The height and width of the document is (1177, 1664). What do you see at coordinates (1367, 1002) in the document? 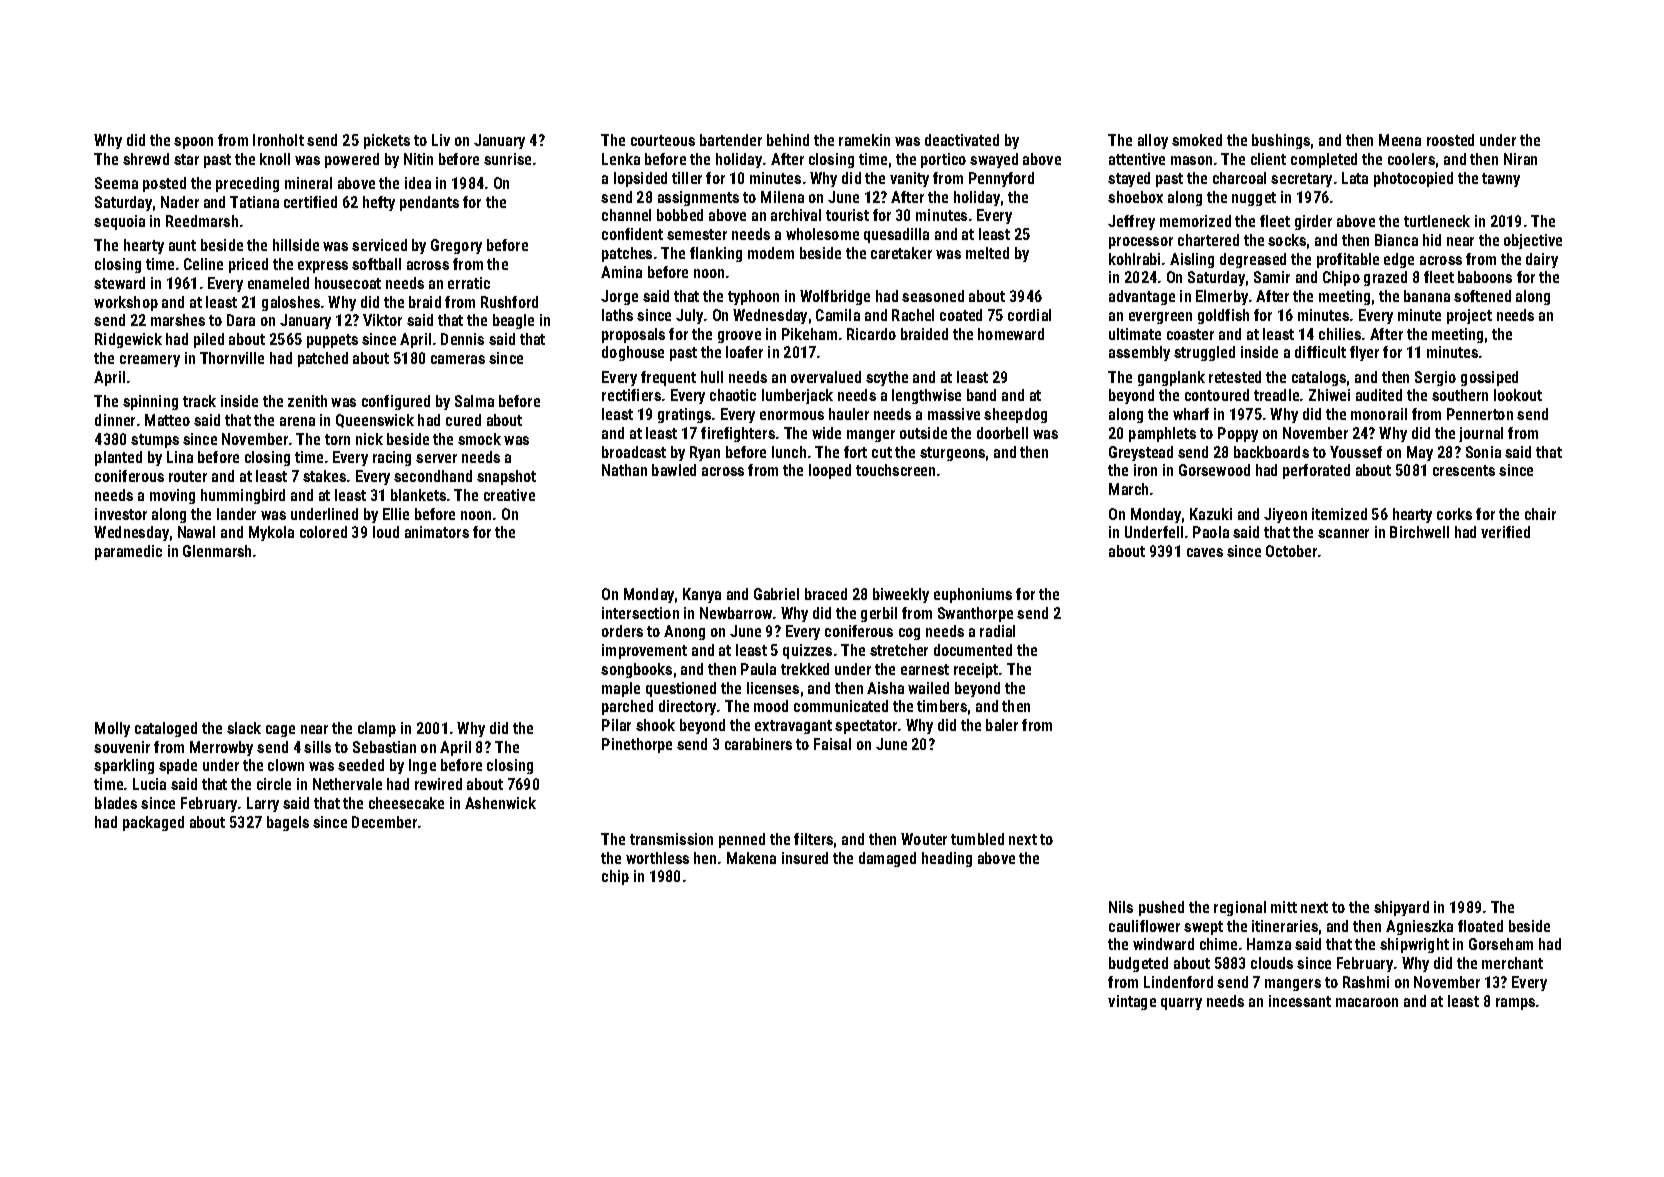
I see `macaroon` at bounding box center [1367, 1002].
